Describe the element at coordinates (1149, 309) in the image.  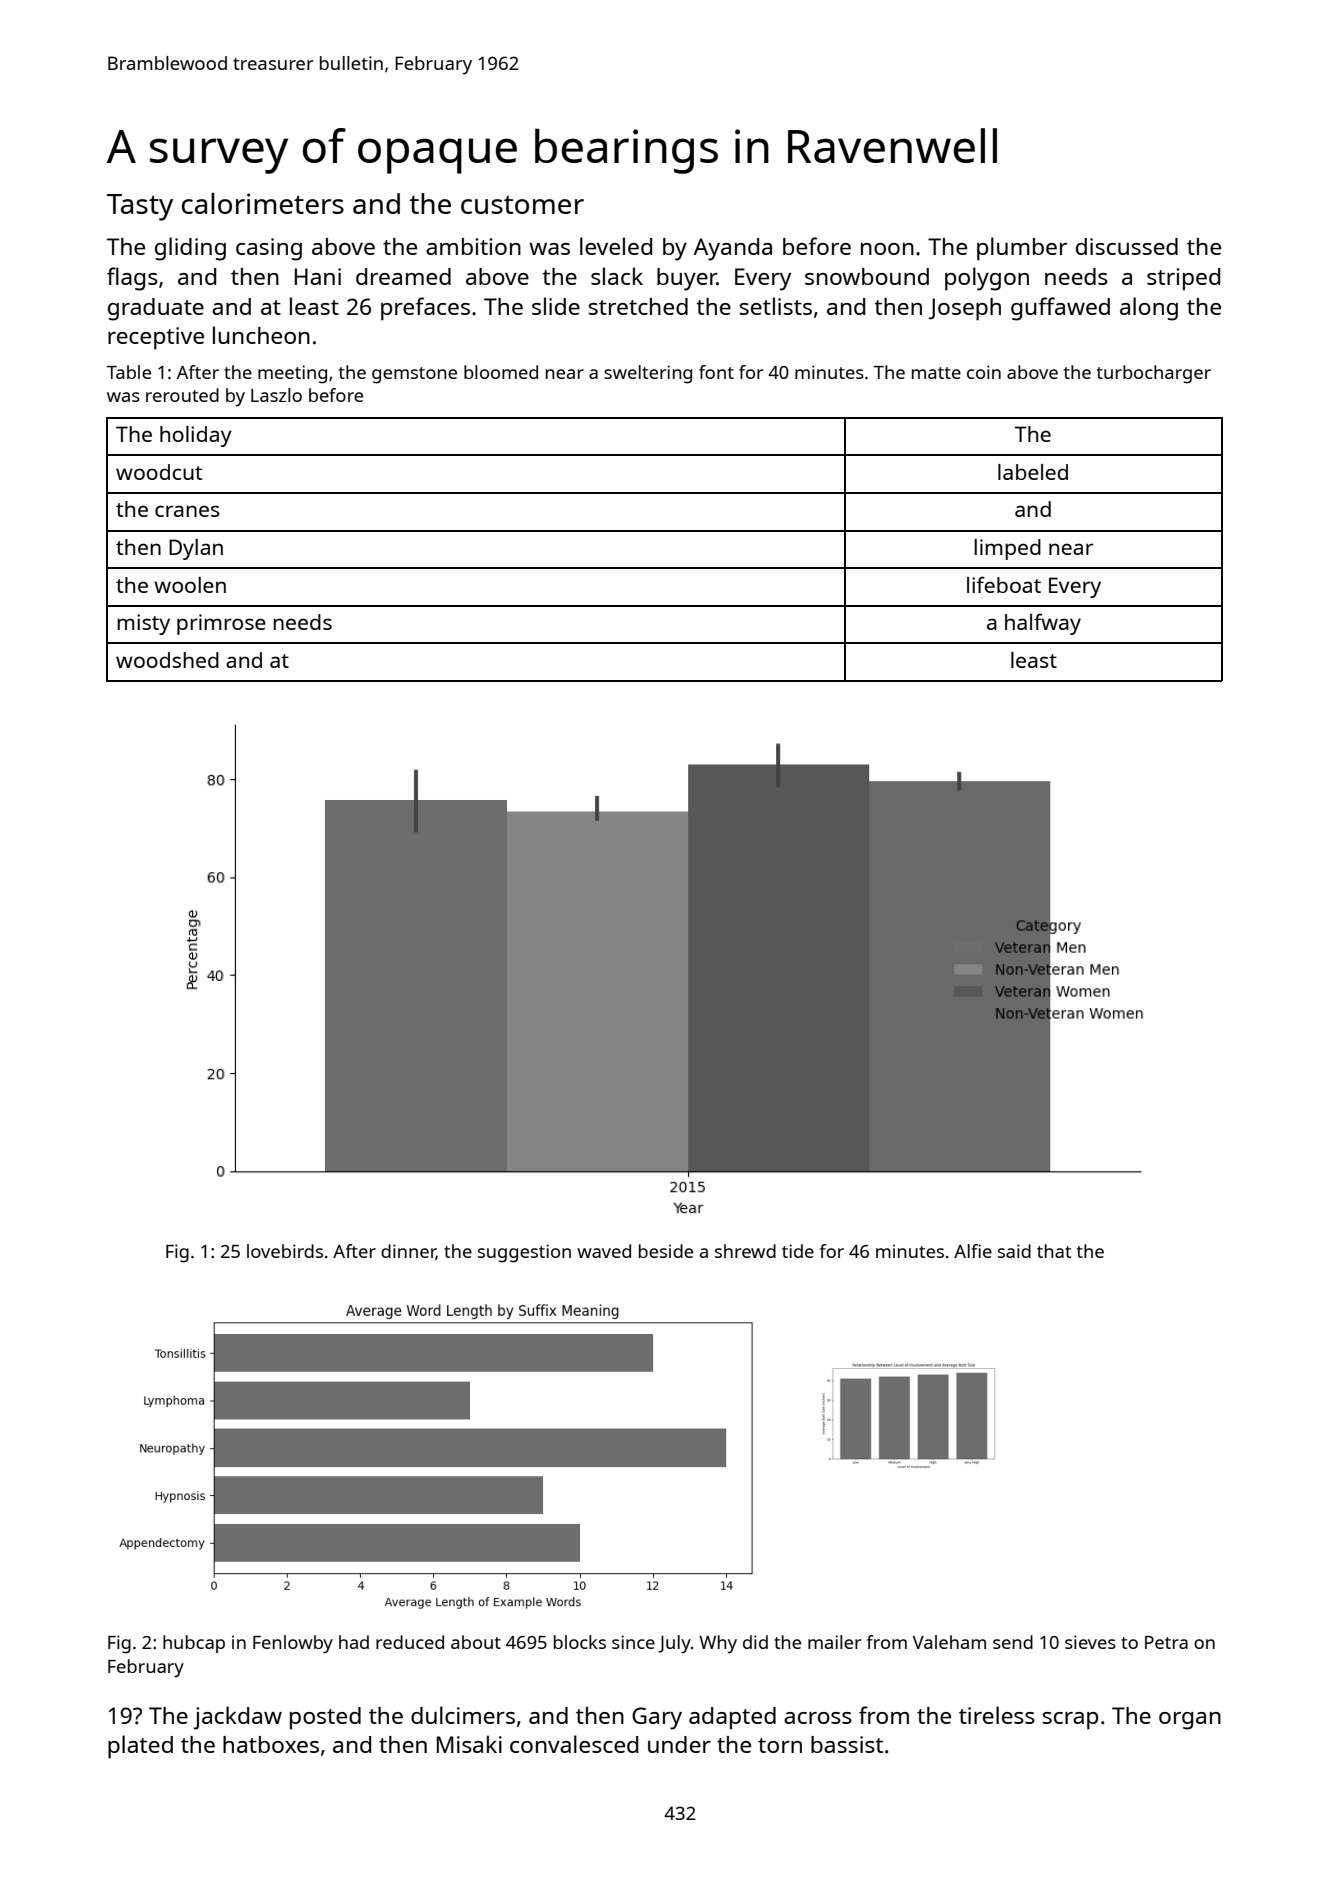
I see `along` at that location.
